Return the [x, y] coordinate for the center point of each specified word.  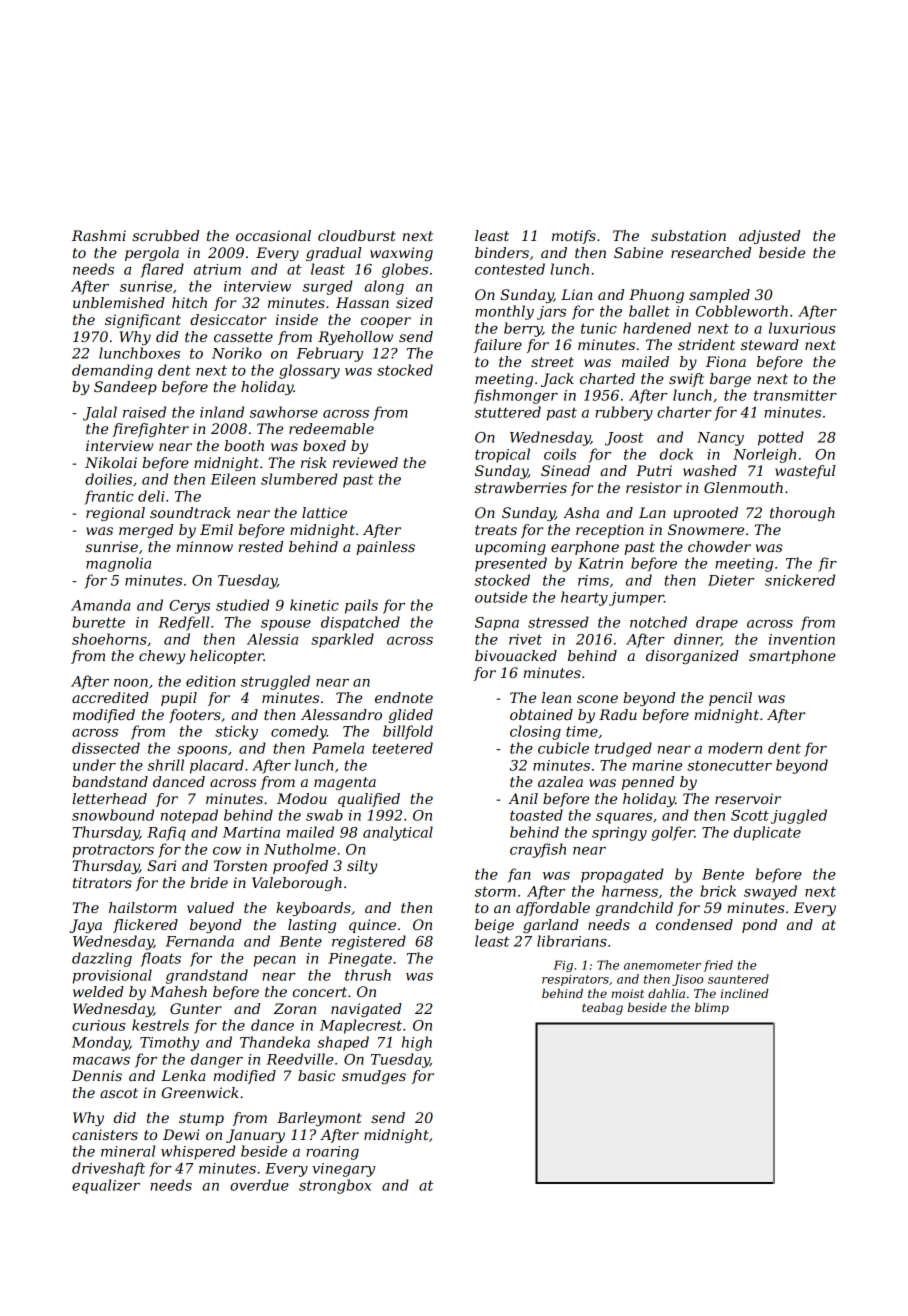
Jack [557, 380]
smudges [374, 1077]
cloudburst [357, 235]
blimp [712, 1009]
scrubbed [165, 235]
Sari [162, 865]
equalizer [106, 1186]
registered [369, 942]
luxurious [802, 328]
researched [711, 252]
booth [244, 445]
